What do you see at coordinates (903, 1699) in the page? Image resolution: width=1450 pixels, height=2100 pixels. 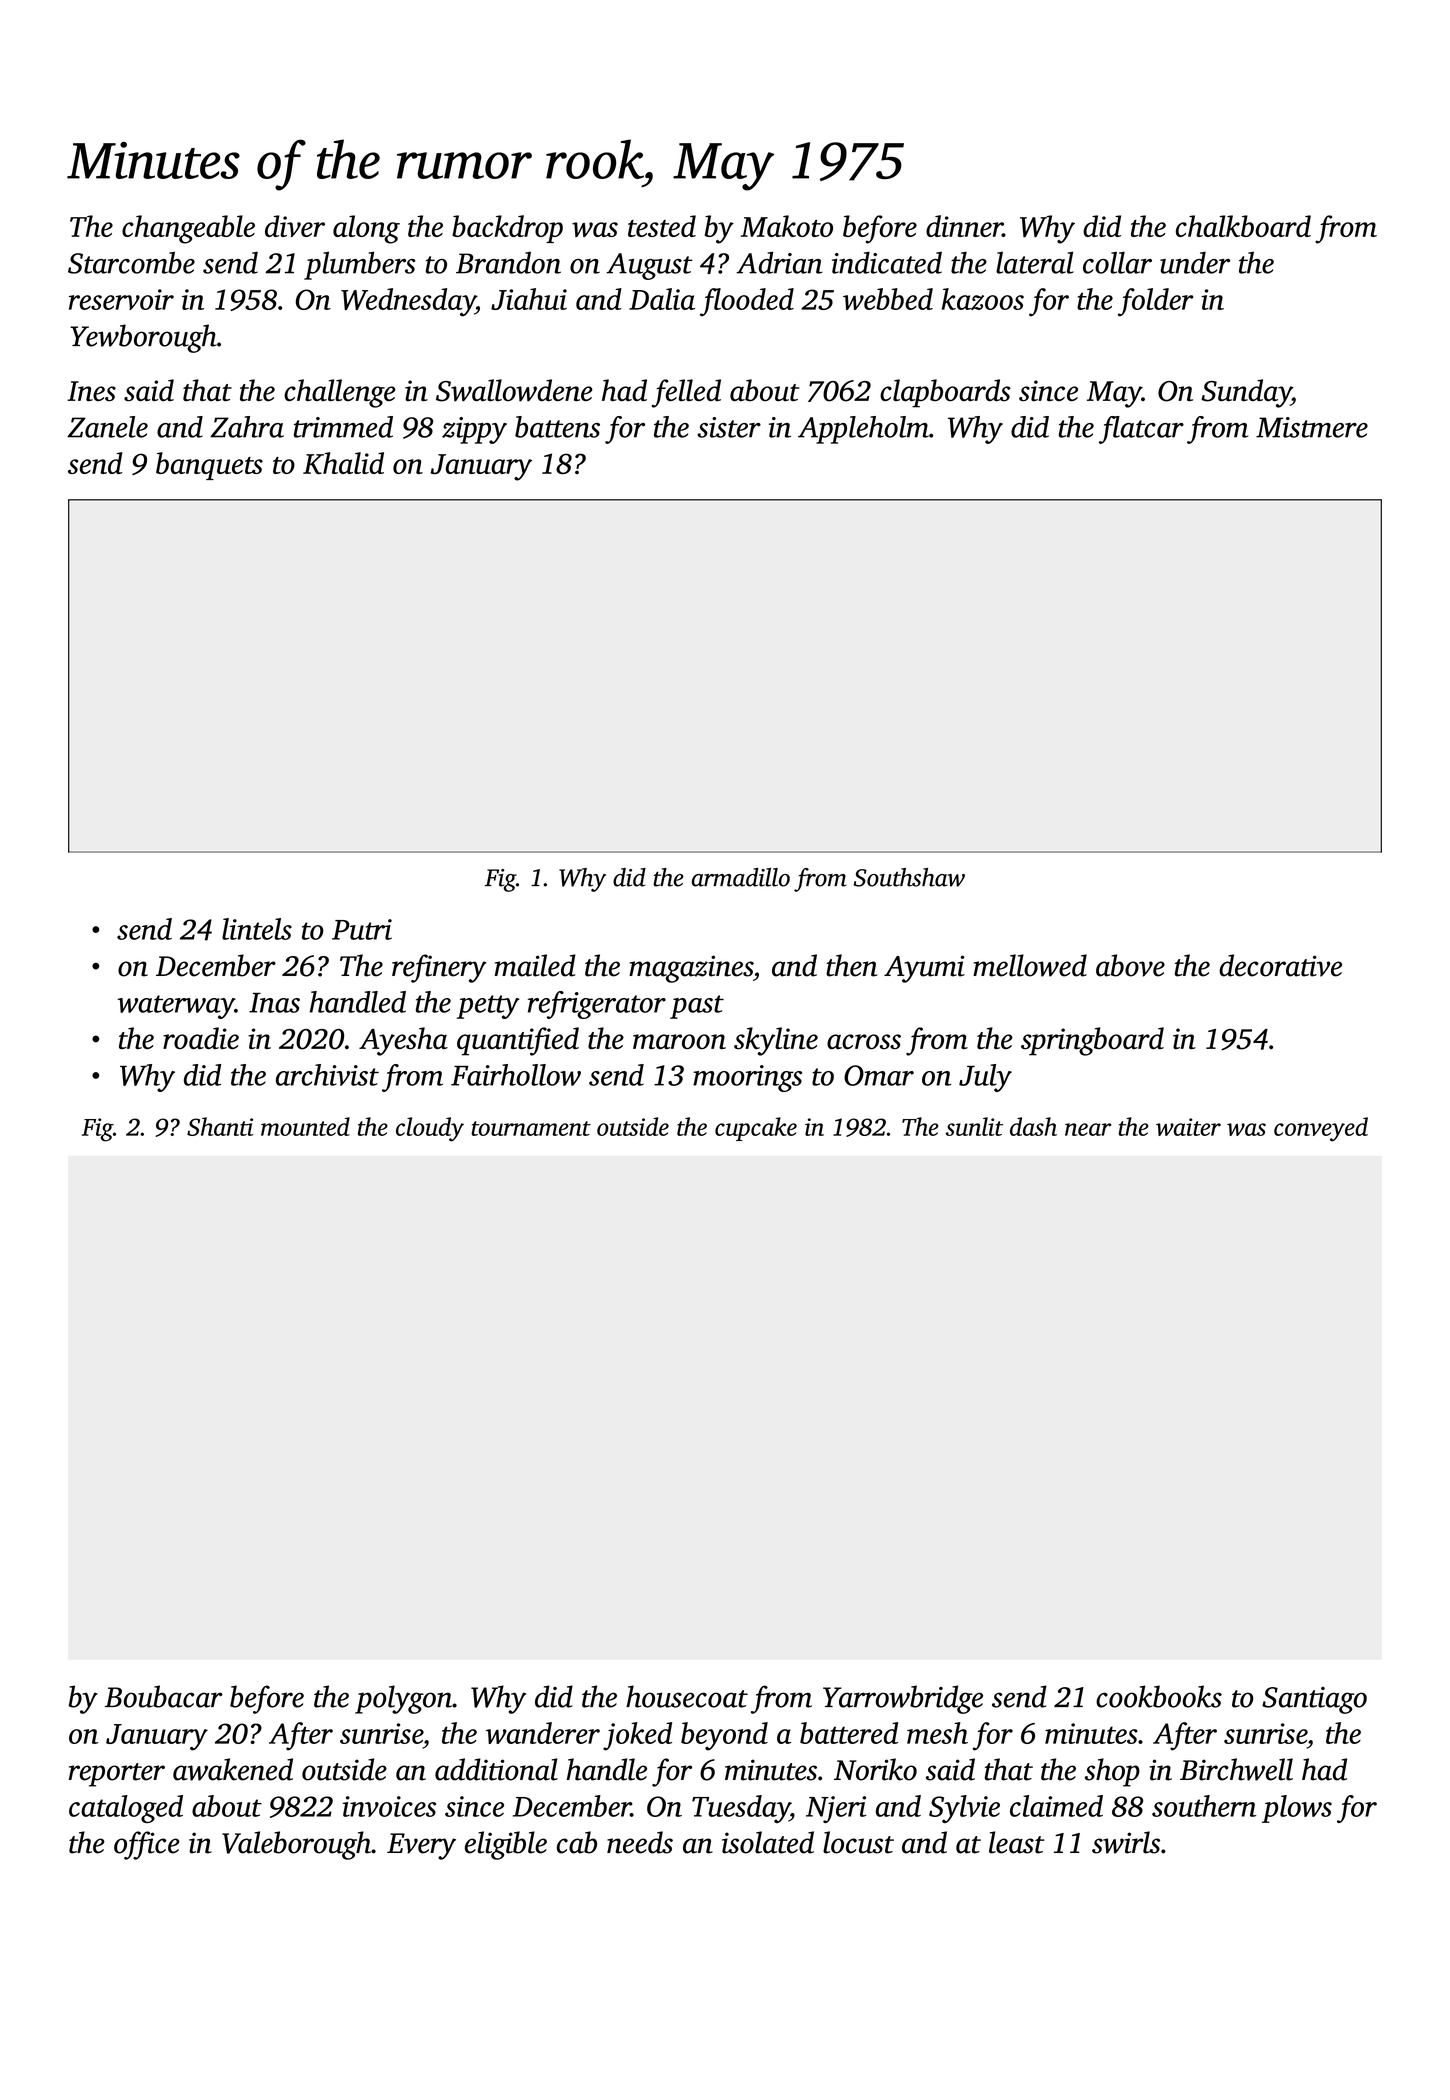 I see `Yarrowbridge` at bounding box center [903, 1699].
